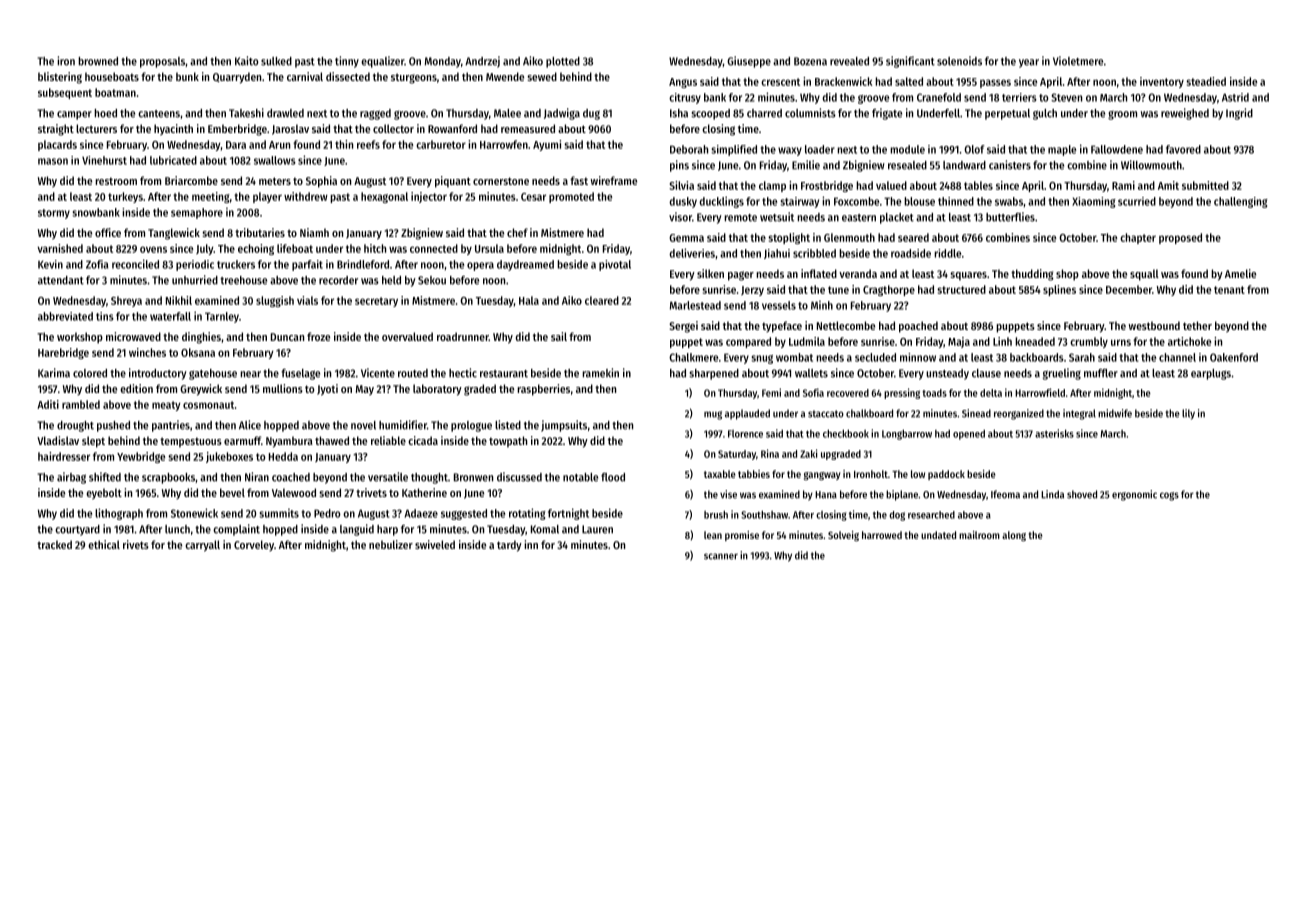 This image has height=924, width=1308. What do you see at coordinates (247, 61) in the image?
I see `Kaito` at bounding box center [247, 61].
